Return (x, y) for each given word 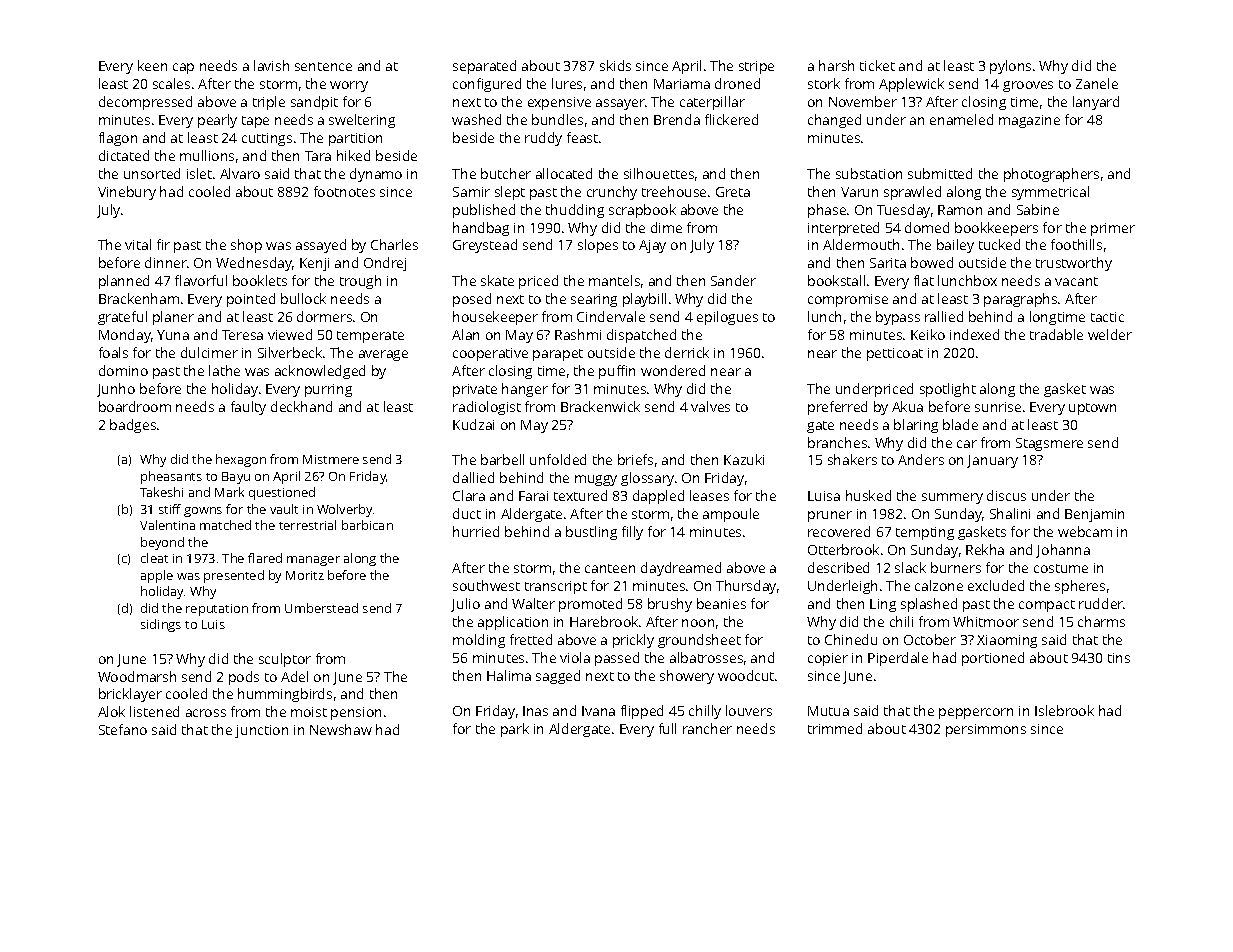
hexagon (241, 460)
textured (580, 495)
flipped (642, 712)
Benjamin (1094, 515)
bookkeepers (996, 229)
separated (484, 67)
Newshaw (341, 729)
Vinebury (127, 193)
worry (349, 86)
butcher (506, 173)
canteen (610, 568)
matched (225, 525)
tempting (925, 533)
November (863, 101)
